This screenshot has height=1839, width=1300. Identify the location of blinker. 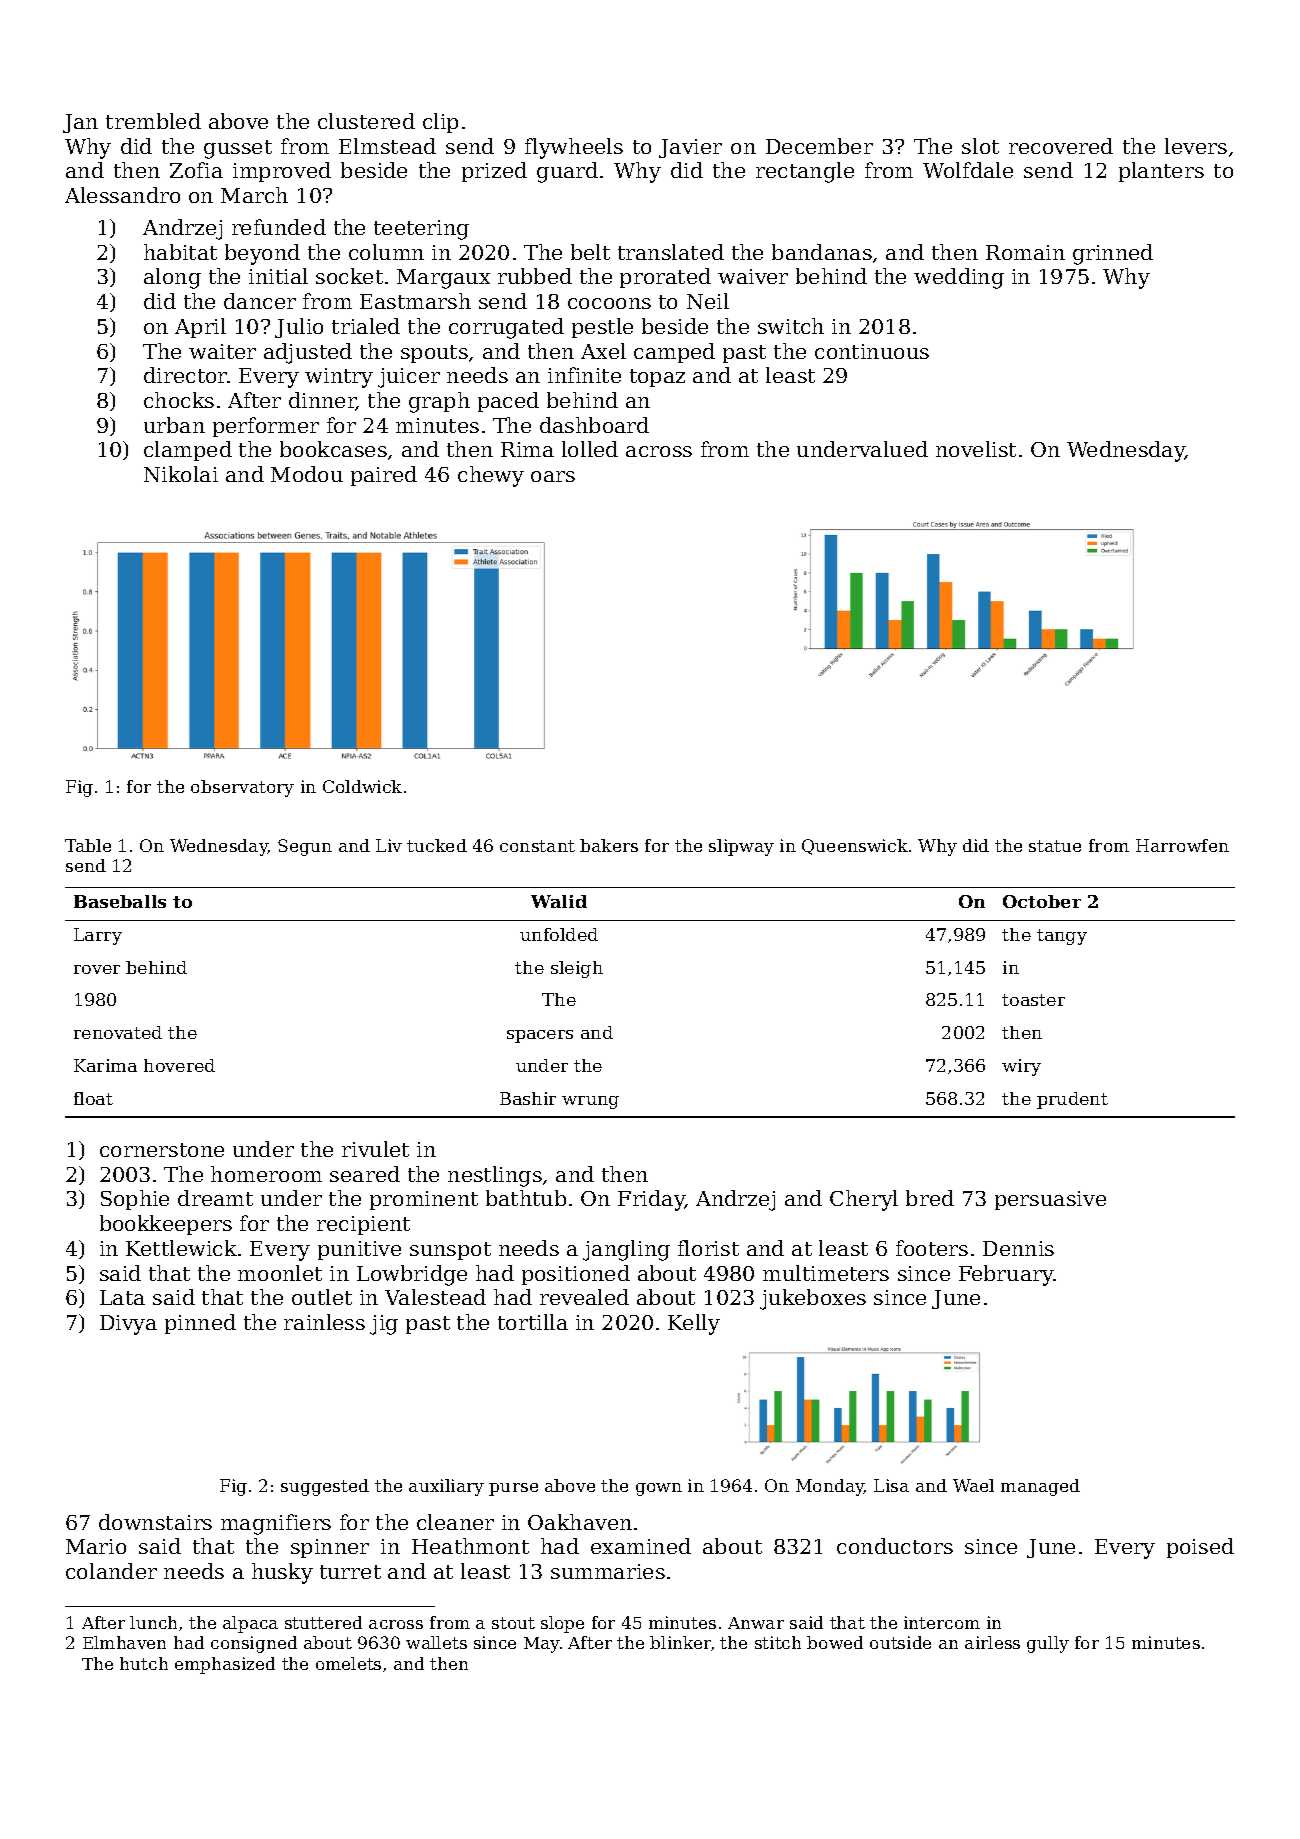
(680, 1642).
